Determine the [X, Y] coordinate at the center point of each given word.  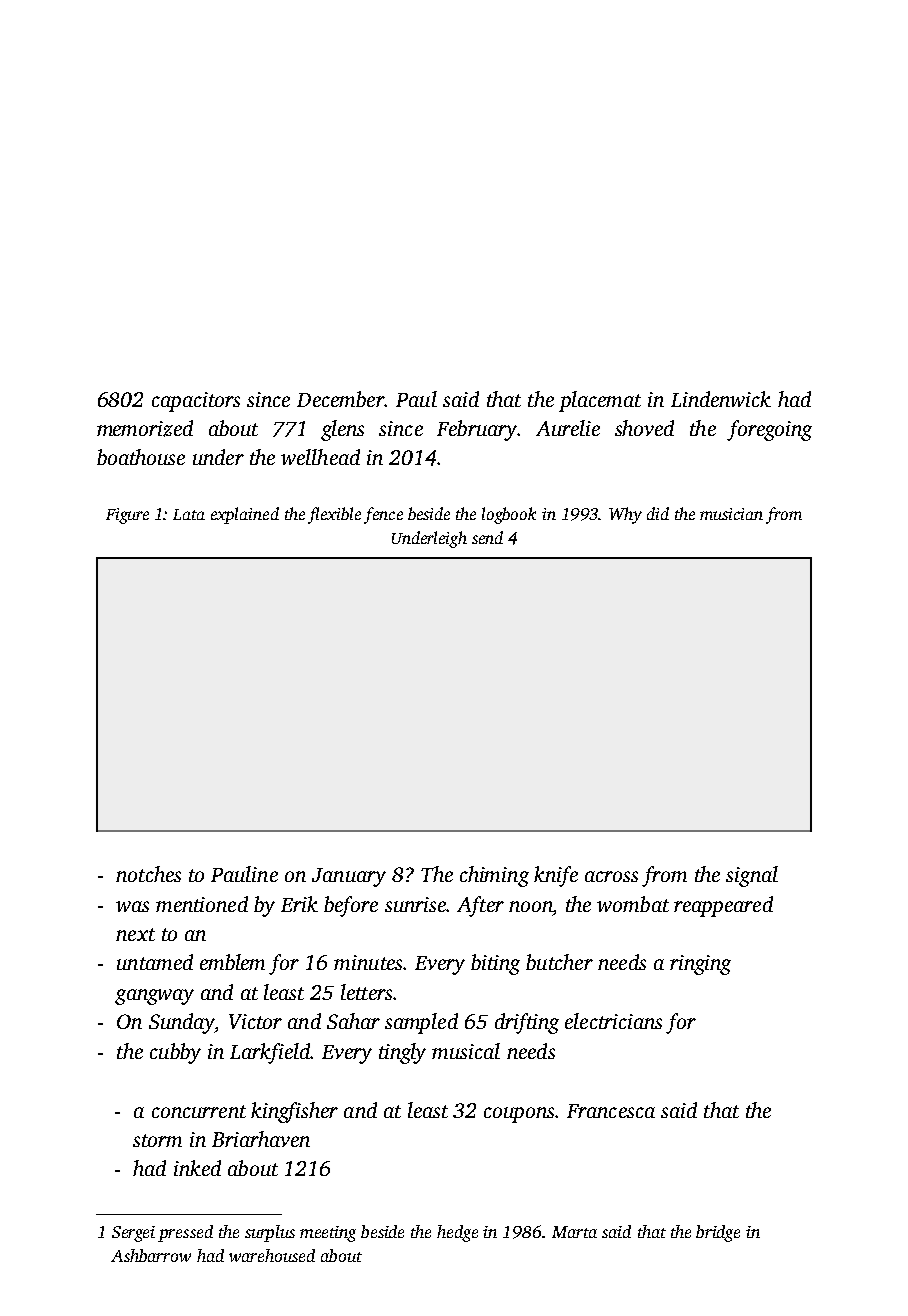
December [340, 399]
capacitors [196, 402]
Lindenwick [721, 399]
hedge [457, 1233]
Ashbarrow [151, 1255]
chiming [494, 876]
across [611, 876]
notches [148, 874]
